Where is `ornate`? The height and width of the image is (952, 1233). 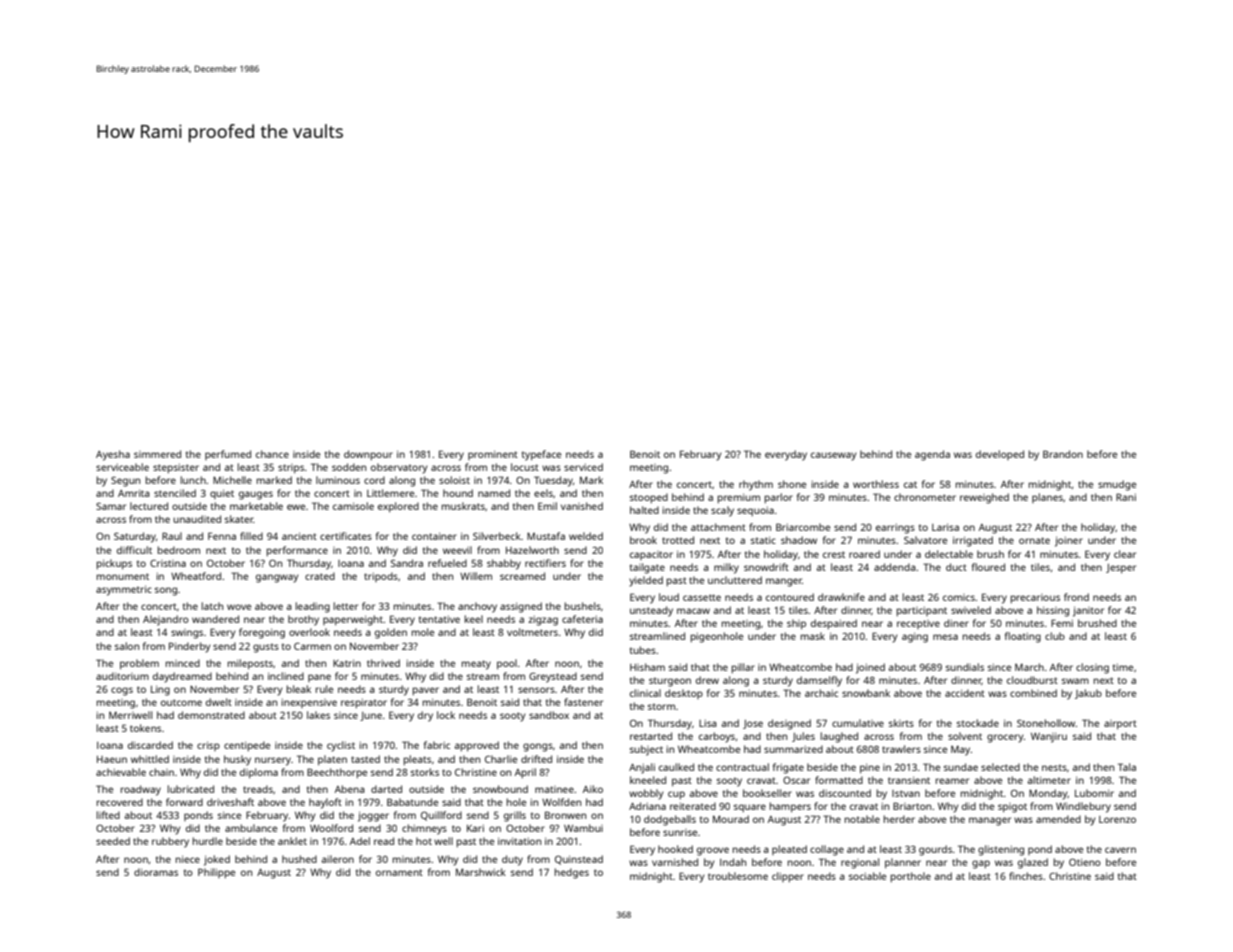
ornate is located at coordinates (1034, 540).
